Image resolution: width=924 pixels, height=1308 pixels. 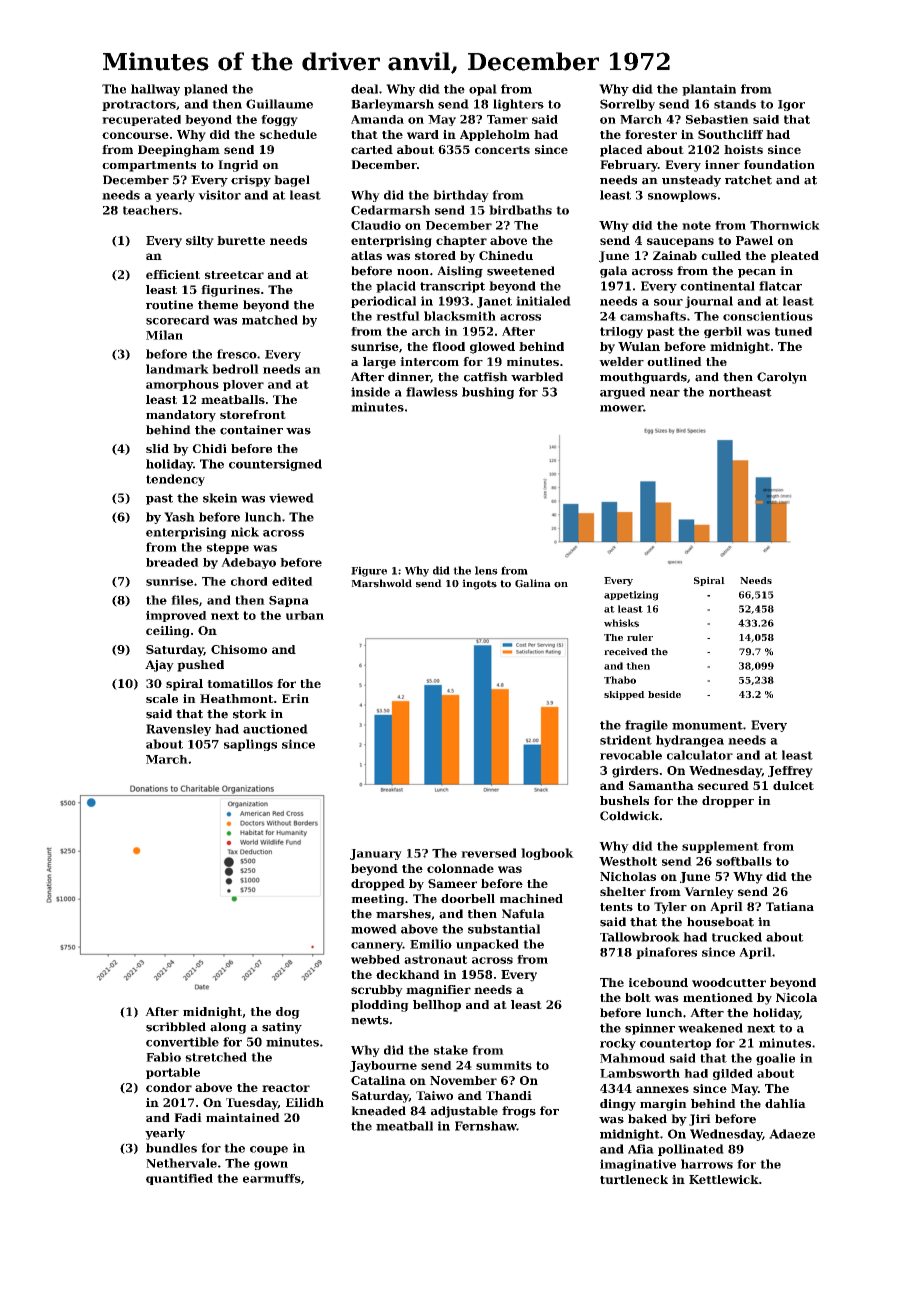 What do you see at coordinates (155, 90) in the screenshot?
I see `hallway` at bounding box center [155, 90].
